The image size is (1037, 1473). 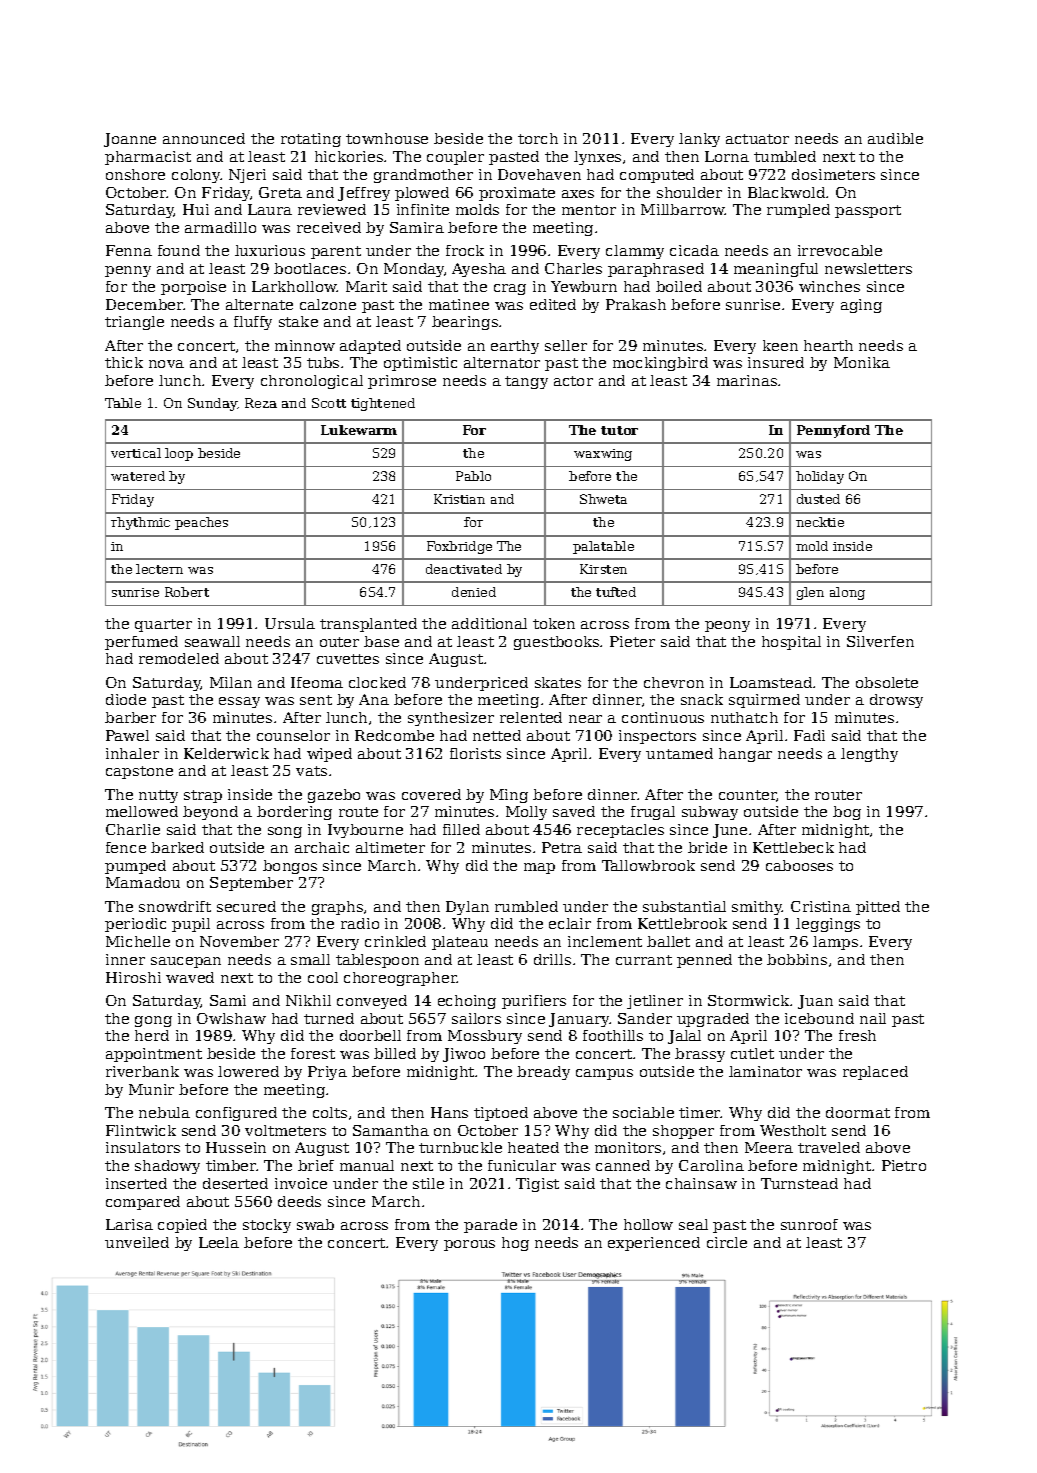 I want to click on lynxes, so click(x=597, y=158).
